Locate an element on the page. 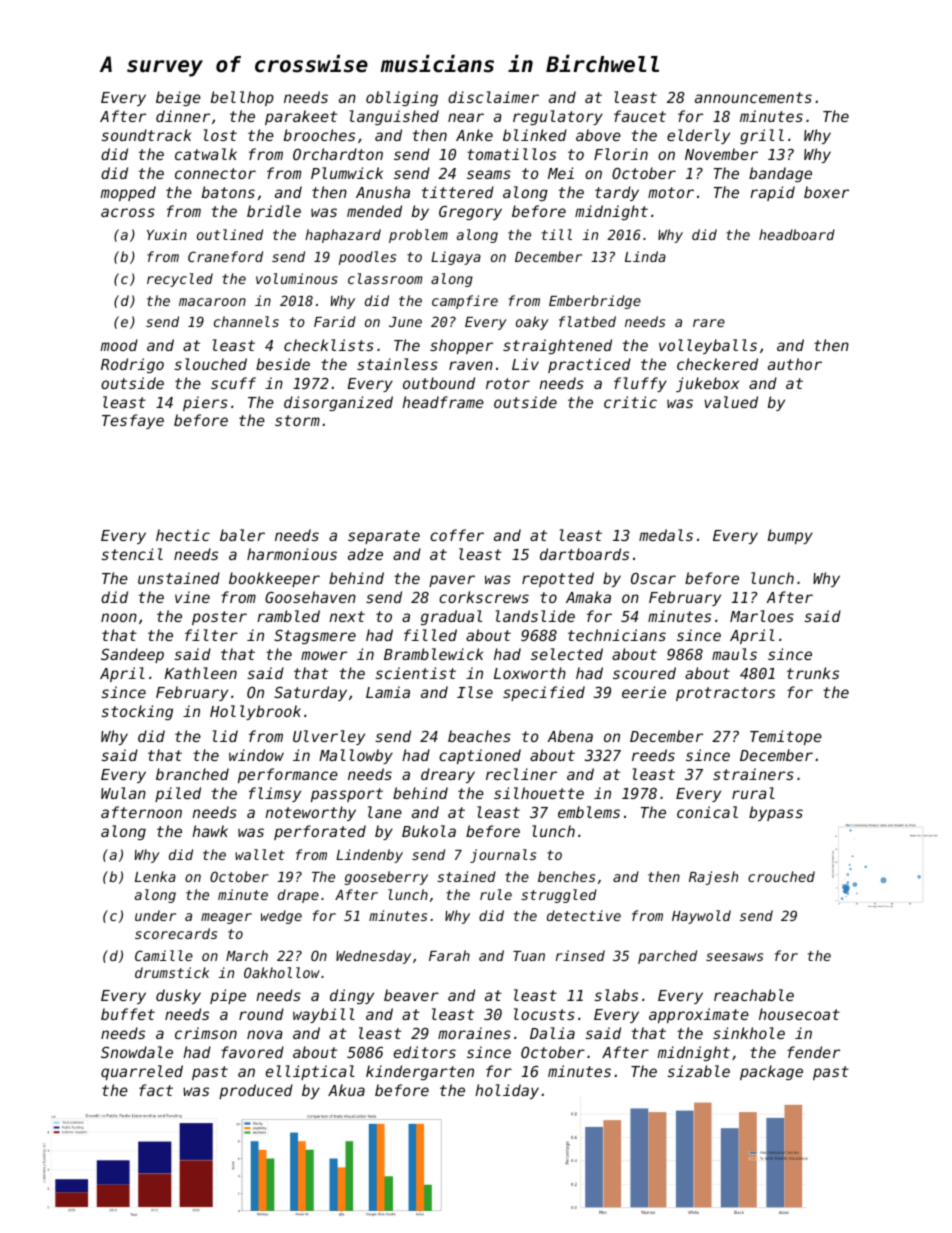 The height and width of the image is (1233, 952). Oakhollow is located at coordinates (282, 972).
